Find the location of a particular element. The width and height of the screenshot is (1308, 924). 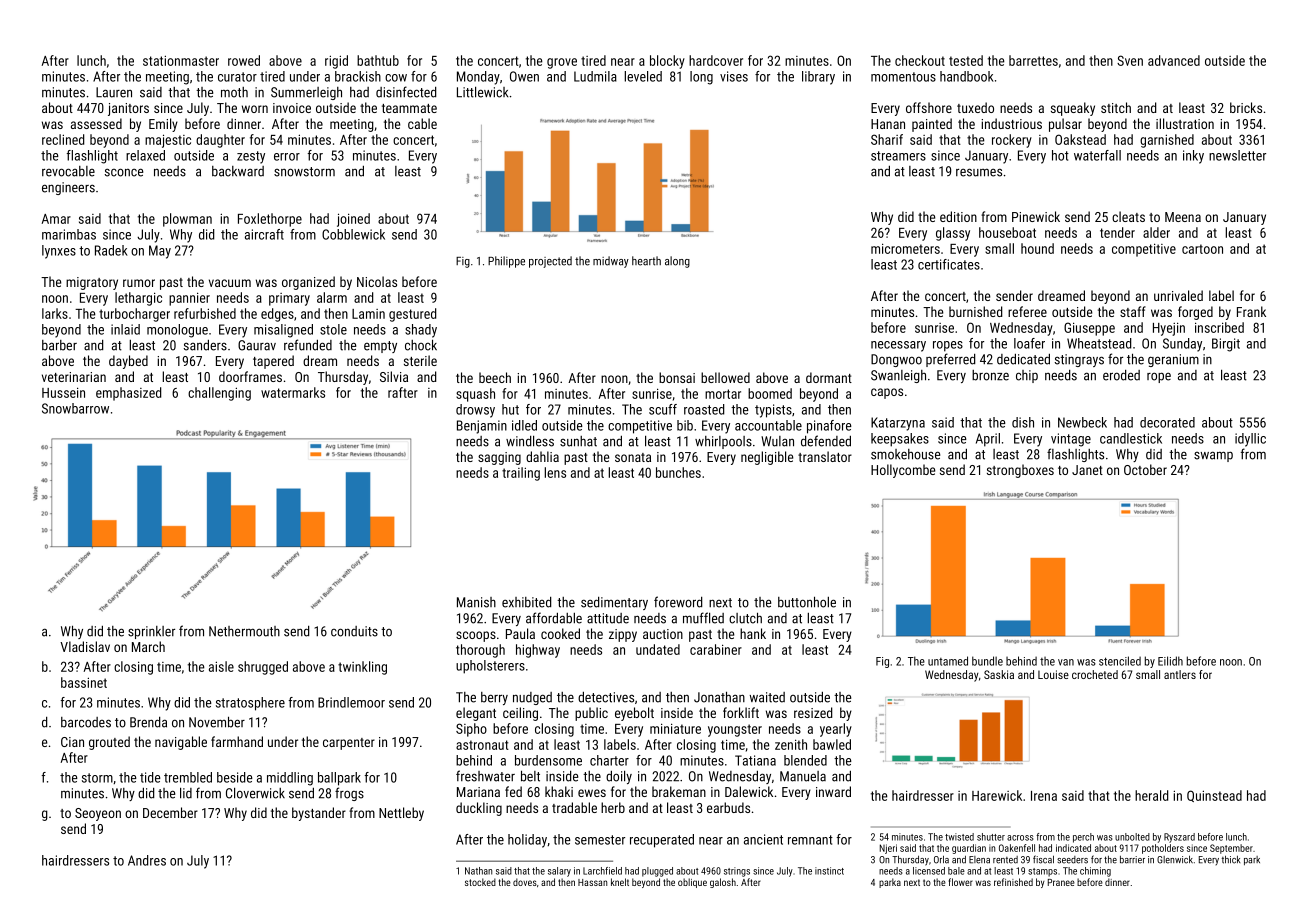

dedicated is located at coordinates (1023, 359).
